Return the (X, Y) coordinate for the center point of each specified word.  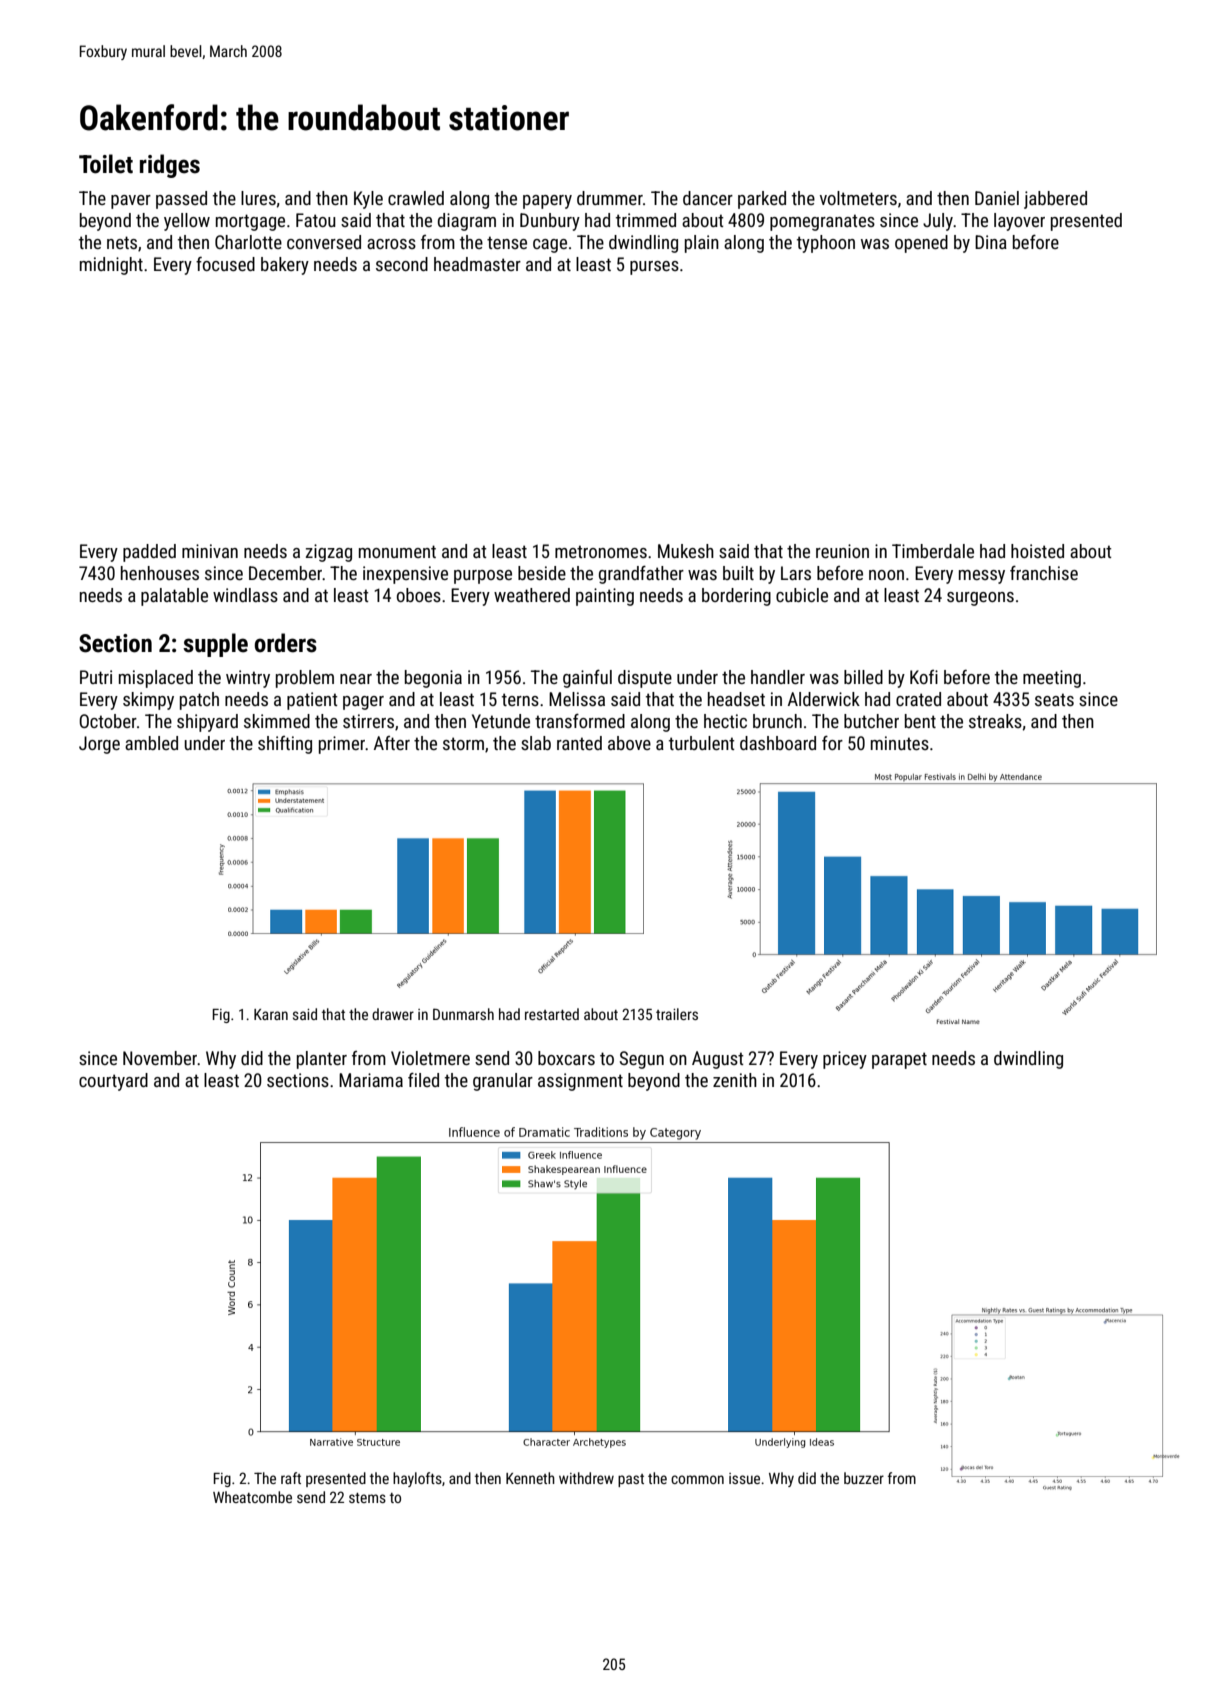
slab (536, 743)
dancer (708, 198)
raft (291, 1478)
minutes (900, 743)
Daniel (997, 198)
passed (181, 200)
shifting (285, 745)
